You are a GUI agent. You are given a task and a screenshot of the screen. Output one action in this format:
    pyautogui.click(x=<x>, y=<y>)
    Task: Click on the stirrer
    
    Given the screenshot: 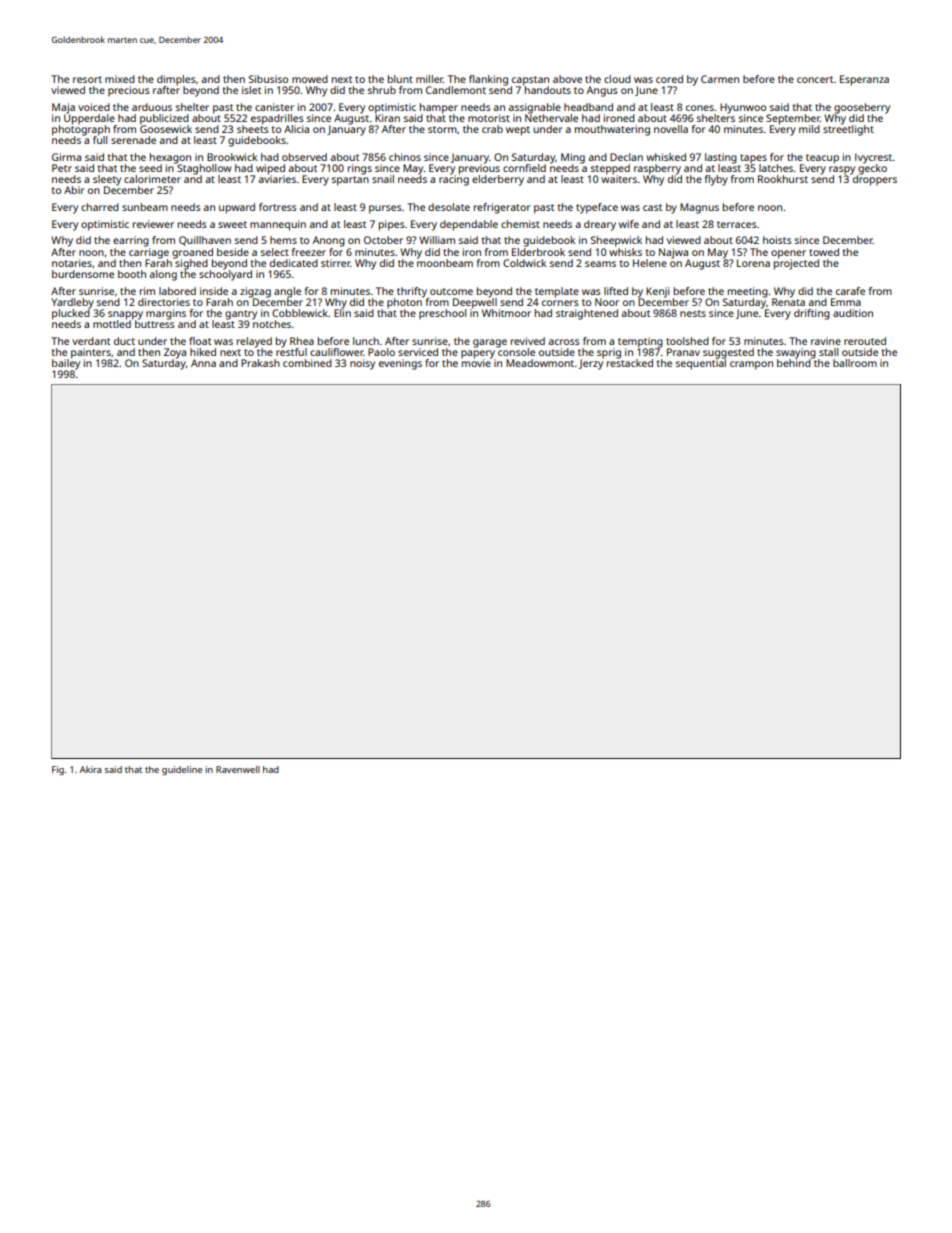 What is the action you would take?
    pyautogui.click(x=336, y=263)
